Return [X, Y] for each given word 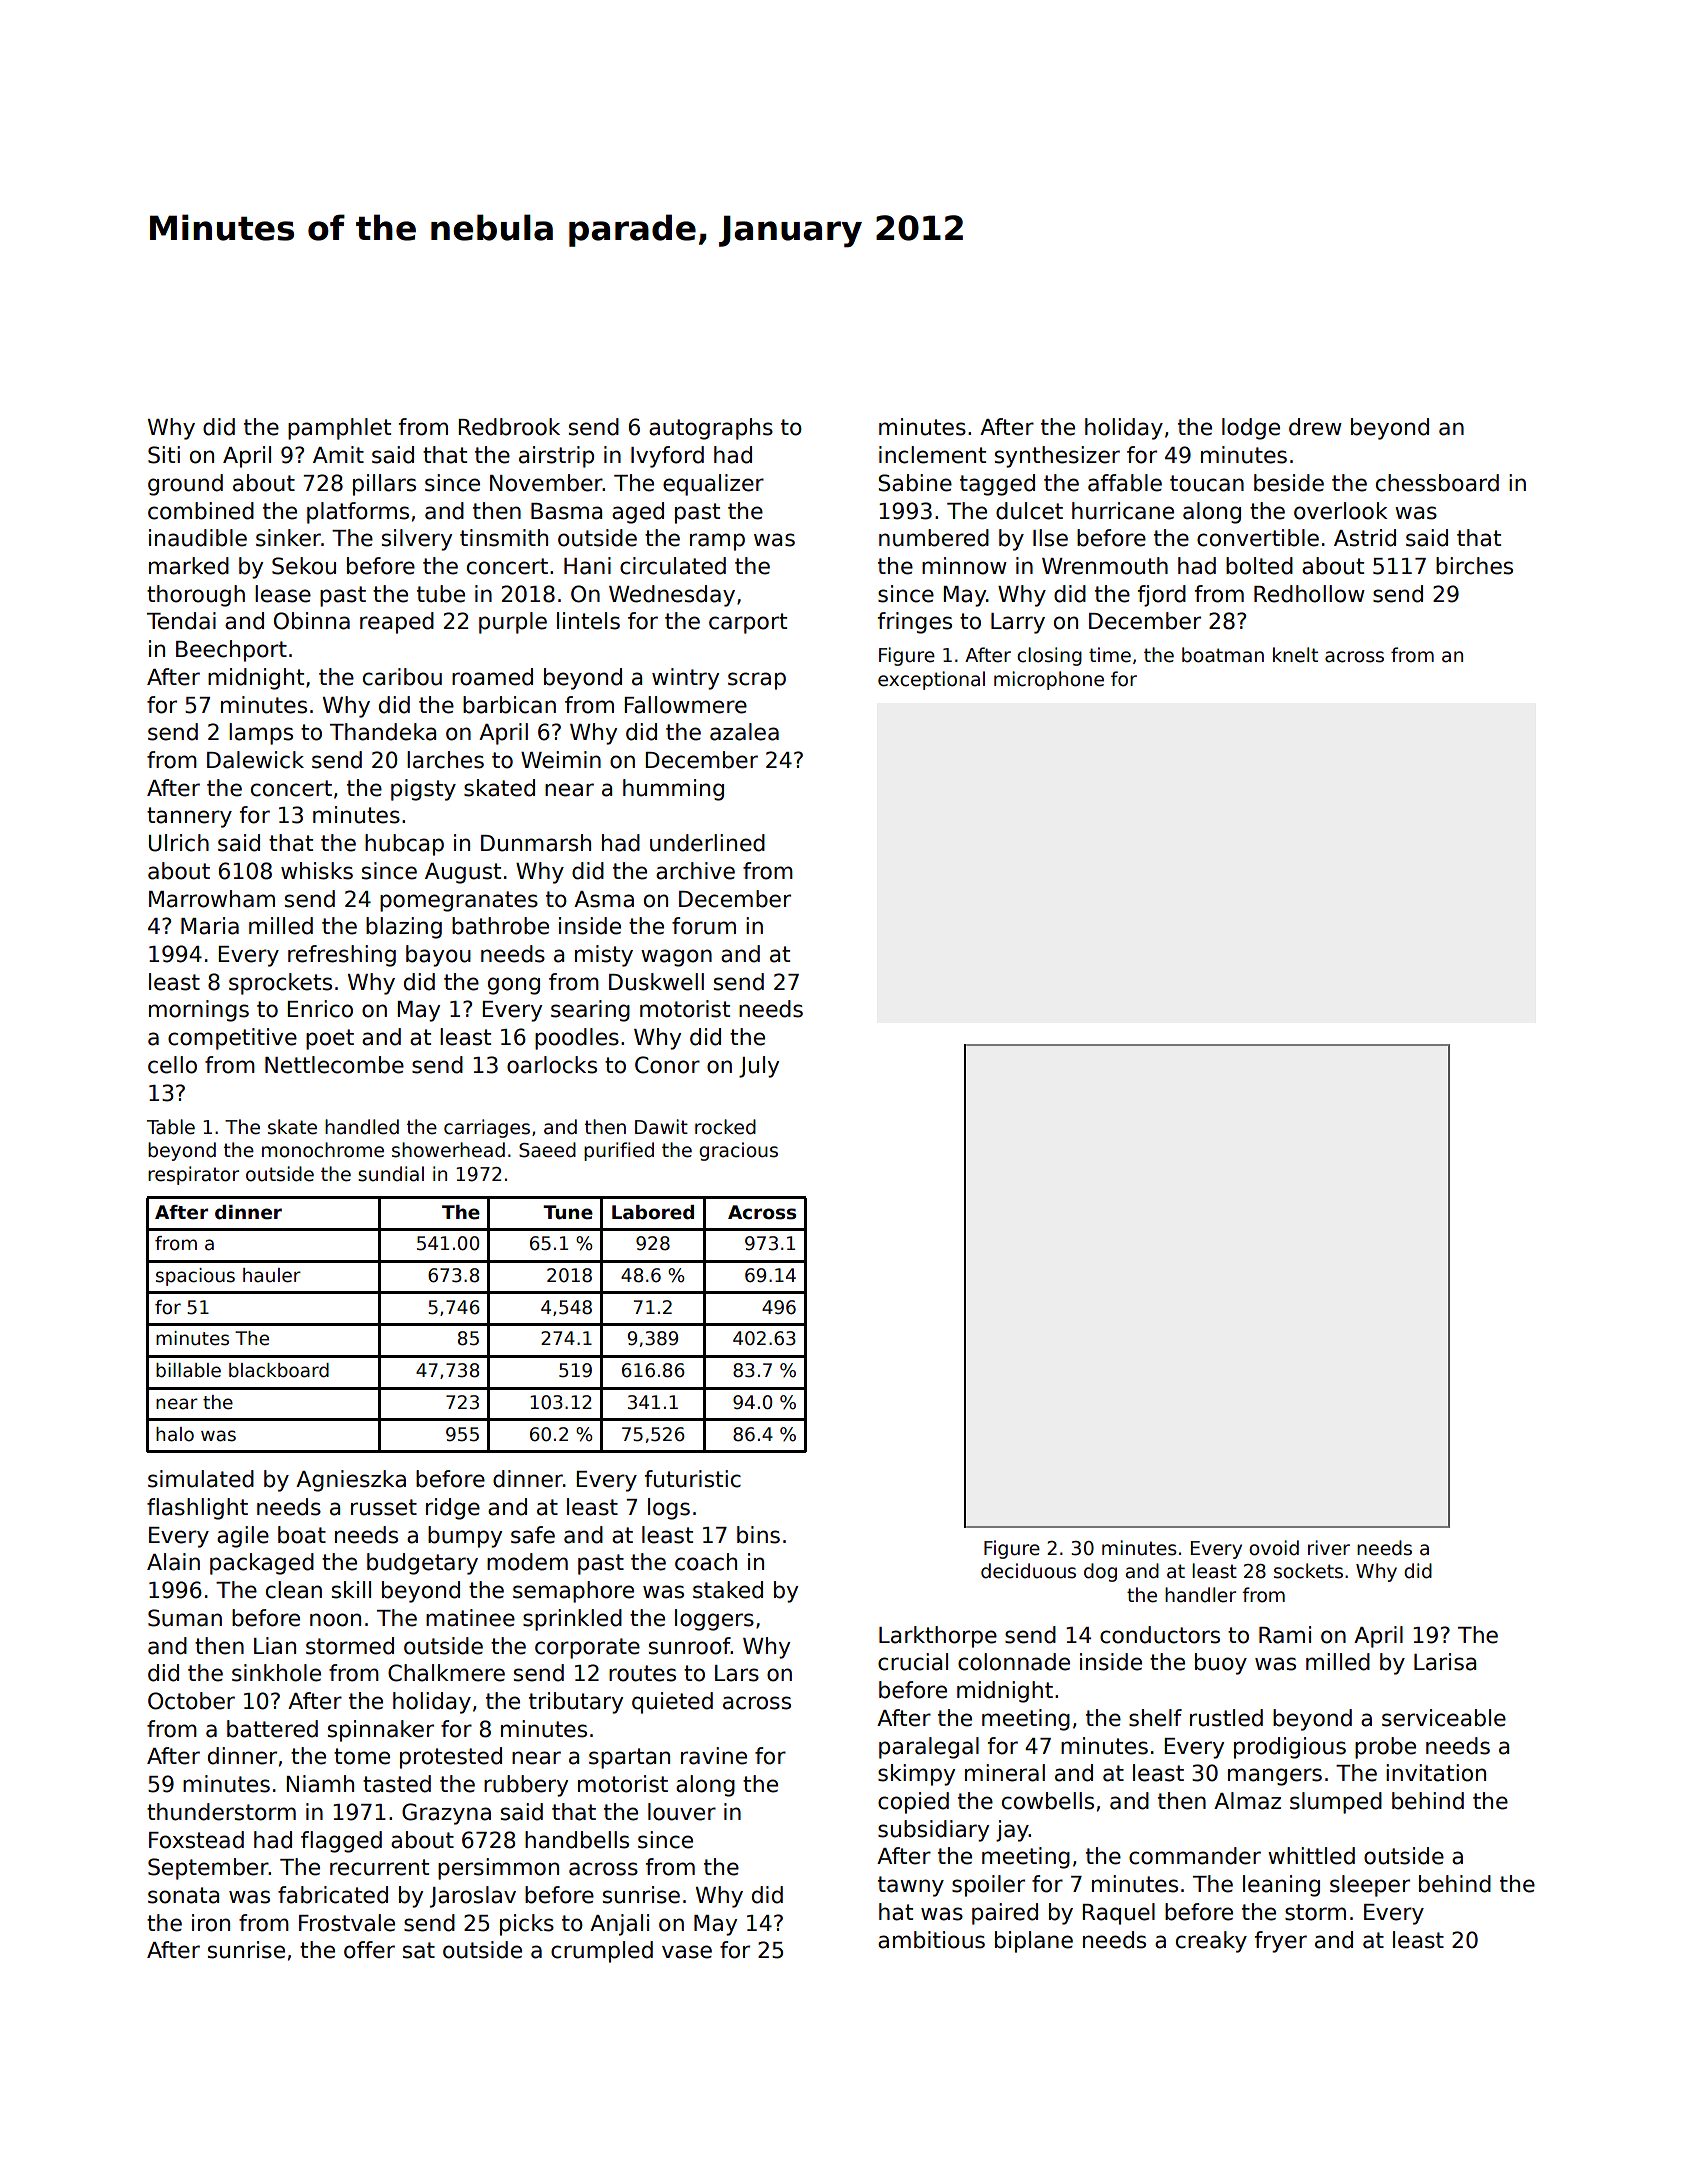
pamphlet [339, 429]
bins [758, 1535]
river [1329, 1548]
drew [1315, 427]
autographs [711, 429]
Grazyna [446, 1814]
